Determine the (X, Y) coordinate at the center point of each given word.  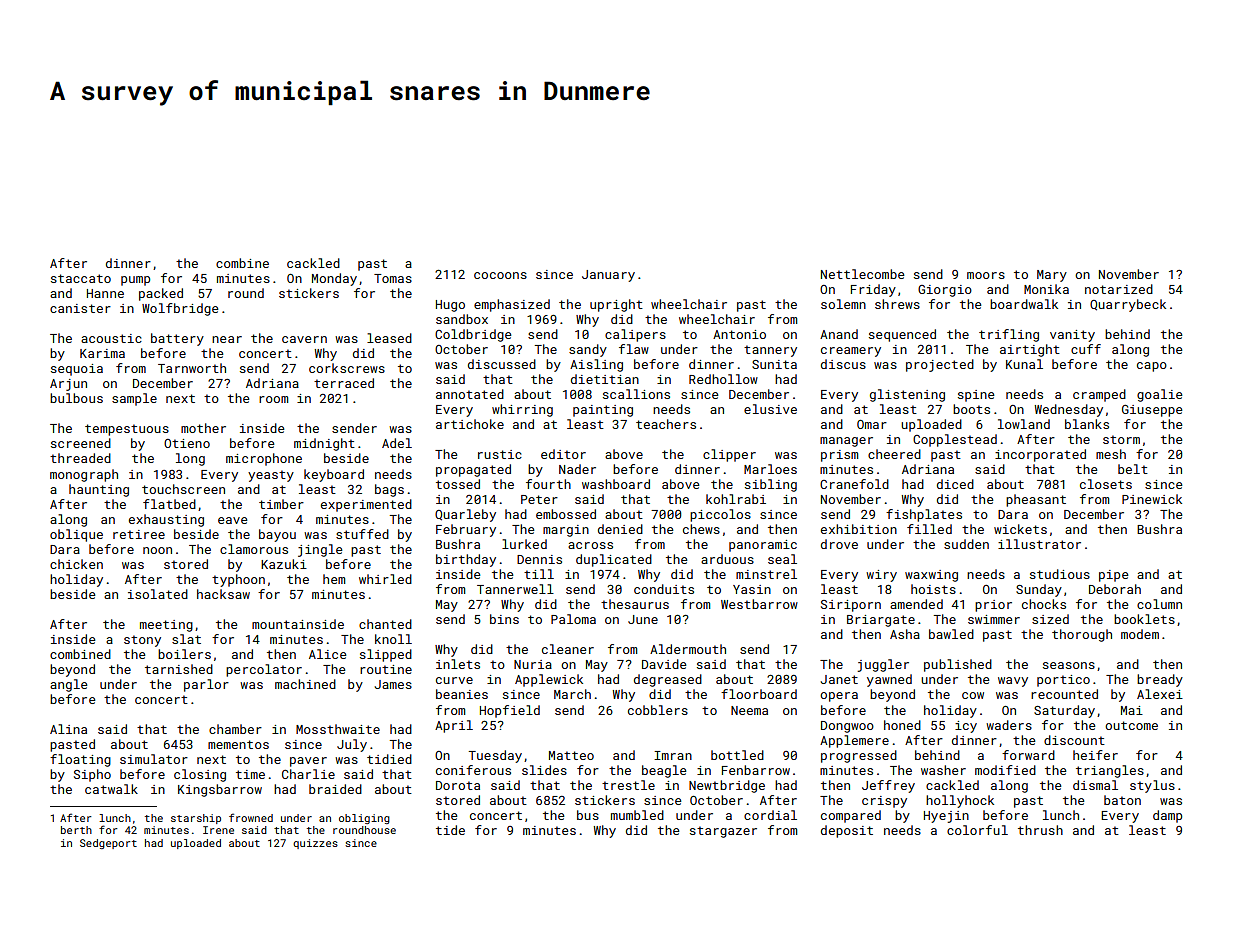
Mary (1052, 276)
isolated (158, 594)
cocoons (500, 275)
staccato (81, 278)
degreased (668, 680)
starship (196, 819)
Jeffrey (888, 786)
